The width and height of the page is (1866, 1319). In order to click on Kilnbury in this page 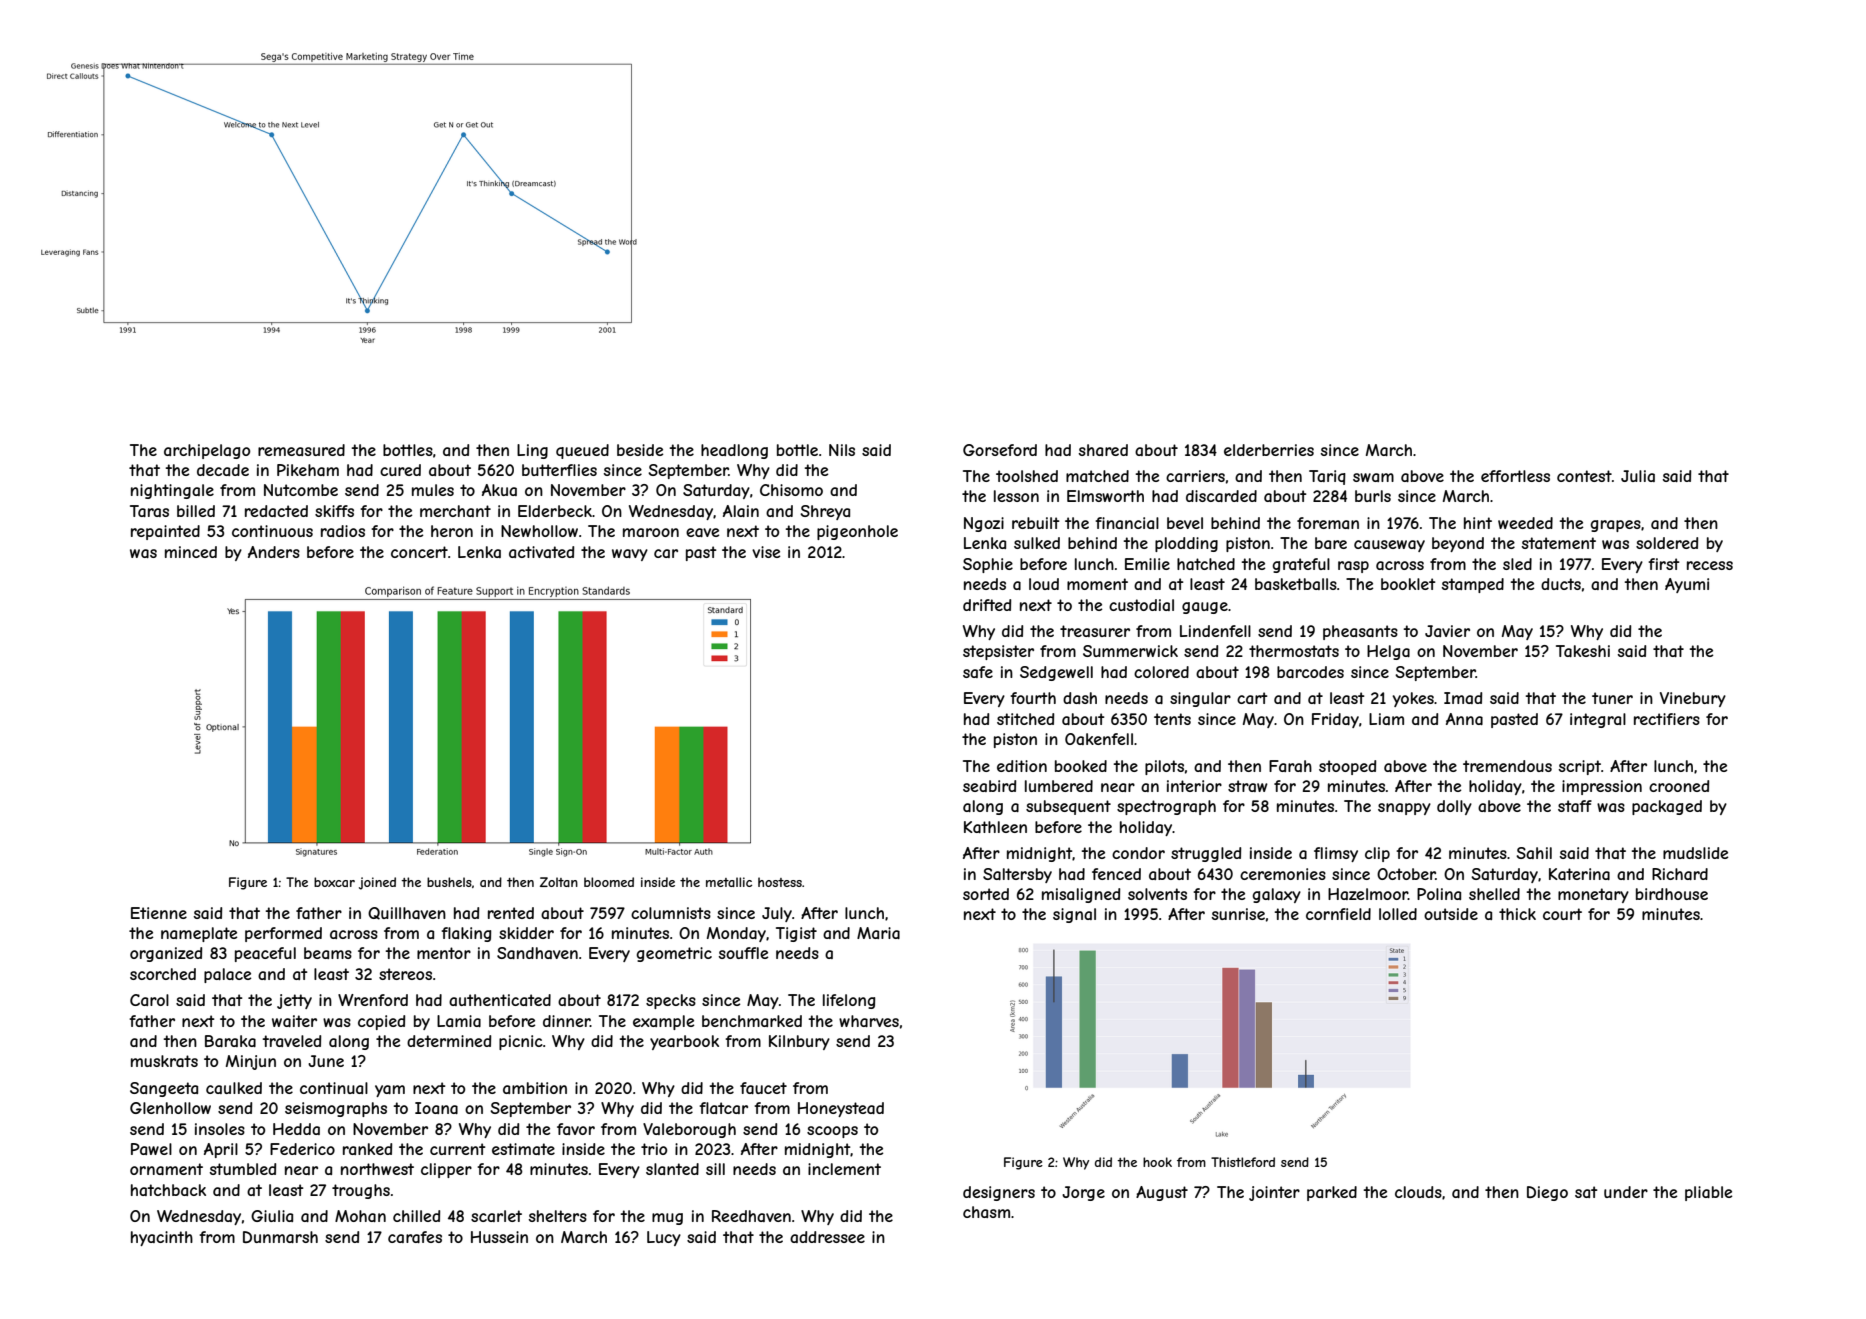, I will do `click(799, 1042)`.
